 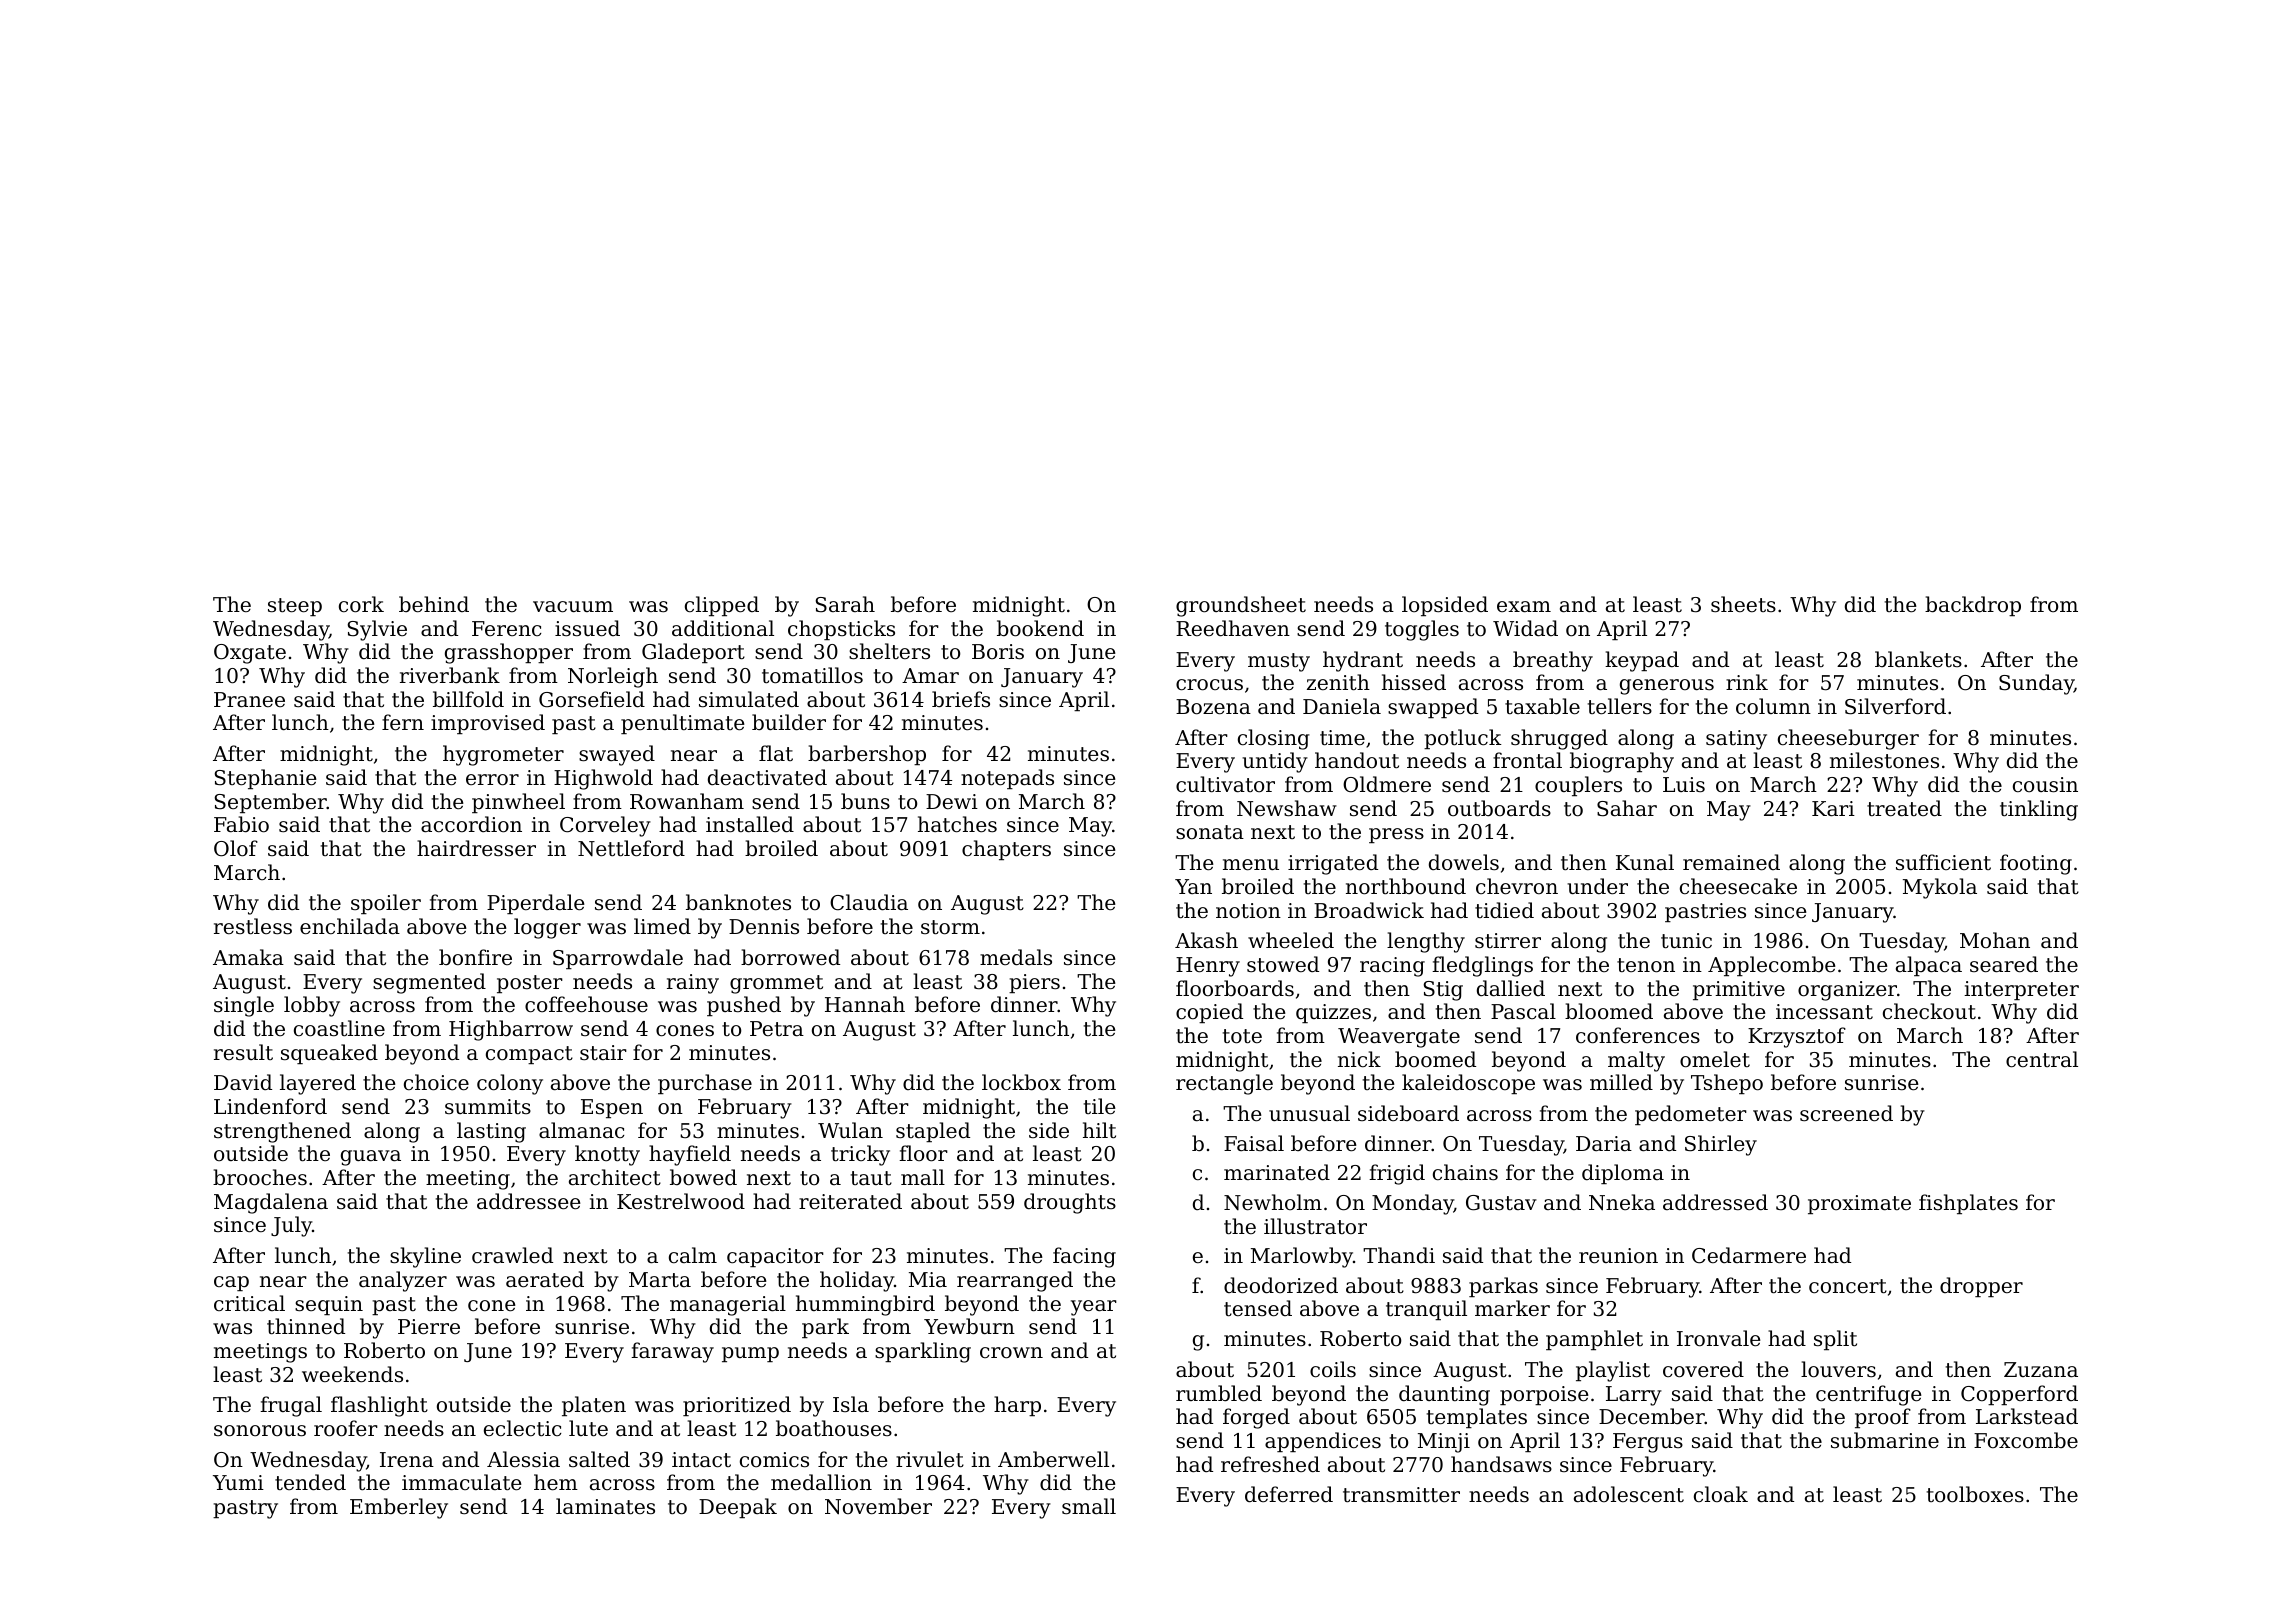 I want to click on roofer, so click(x=346, y=1428).
